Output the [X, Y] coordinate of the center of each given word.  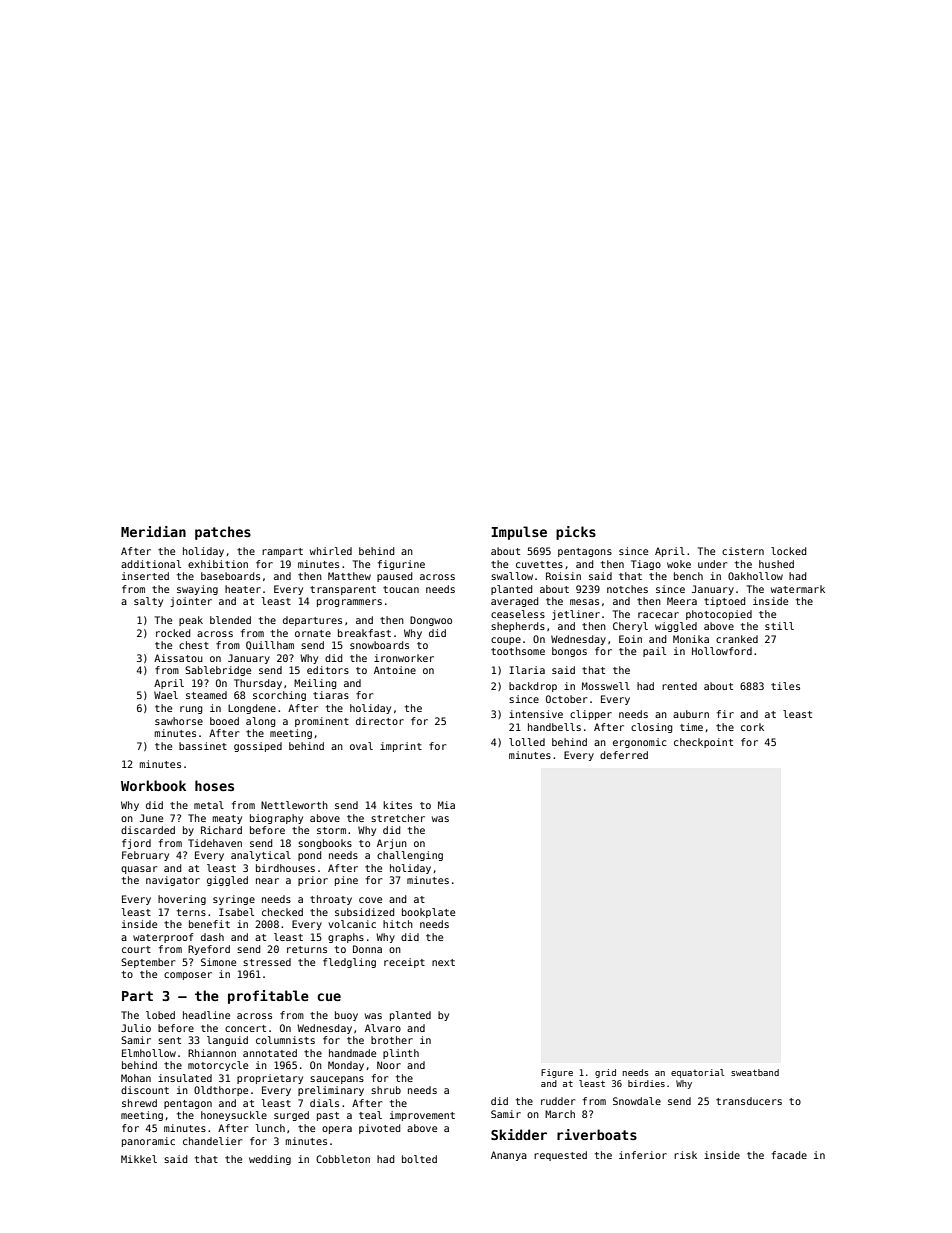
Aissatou [178, 658]
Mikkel [139, 1159]
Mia [446, 805]
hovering [182, 900]
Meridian [153, 531]
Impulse [519, 533]
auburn [691, 714]
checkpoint [703, 743]
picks [576, 533]
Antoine [395, 670]
